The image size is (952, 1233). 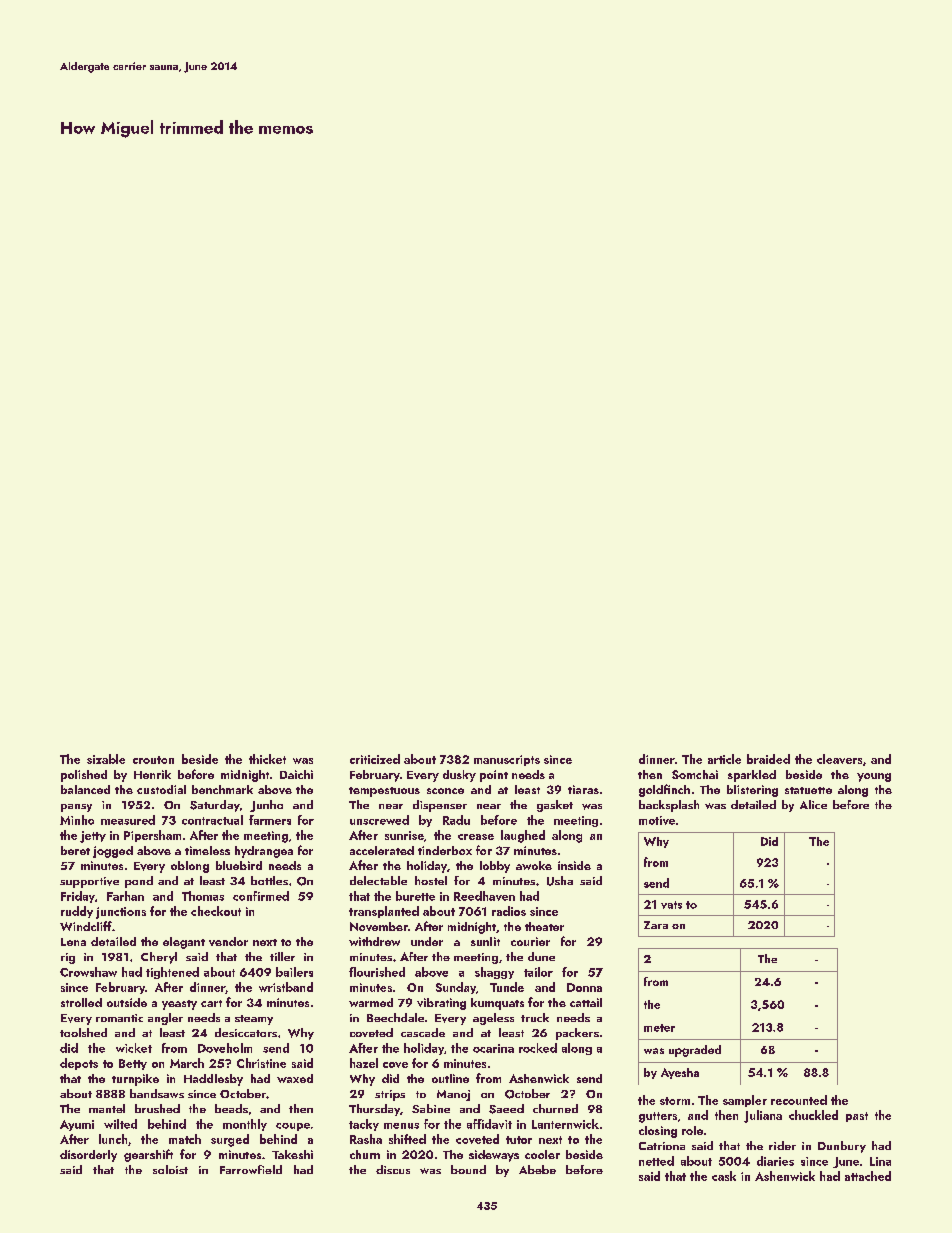 I want to click on Crowshaw, so click(x=88, y=972).
